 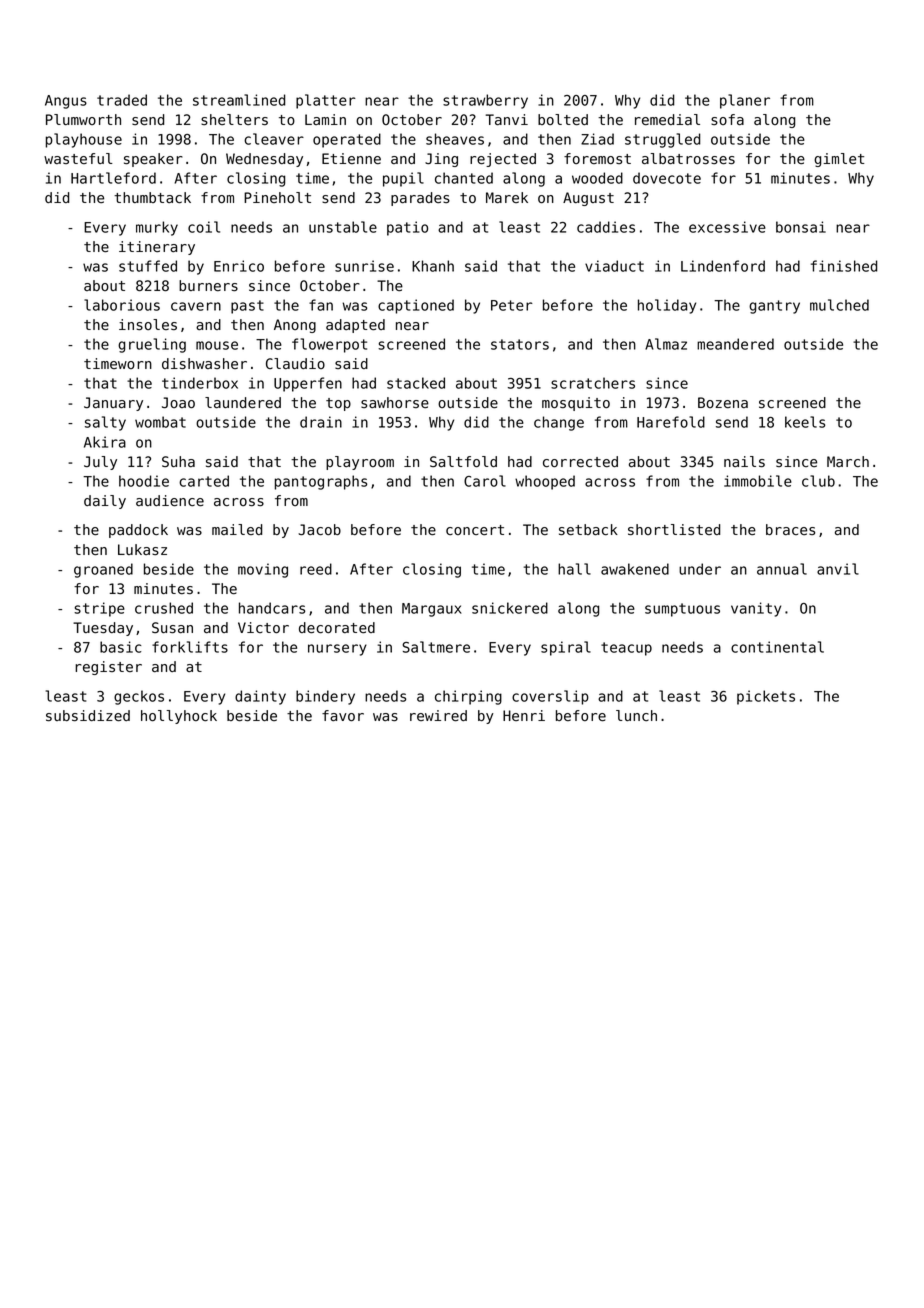 I want to click on viaduct, so click(x=614, y=266).
